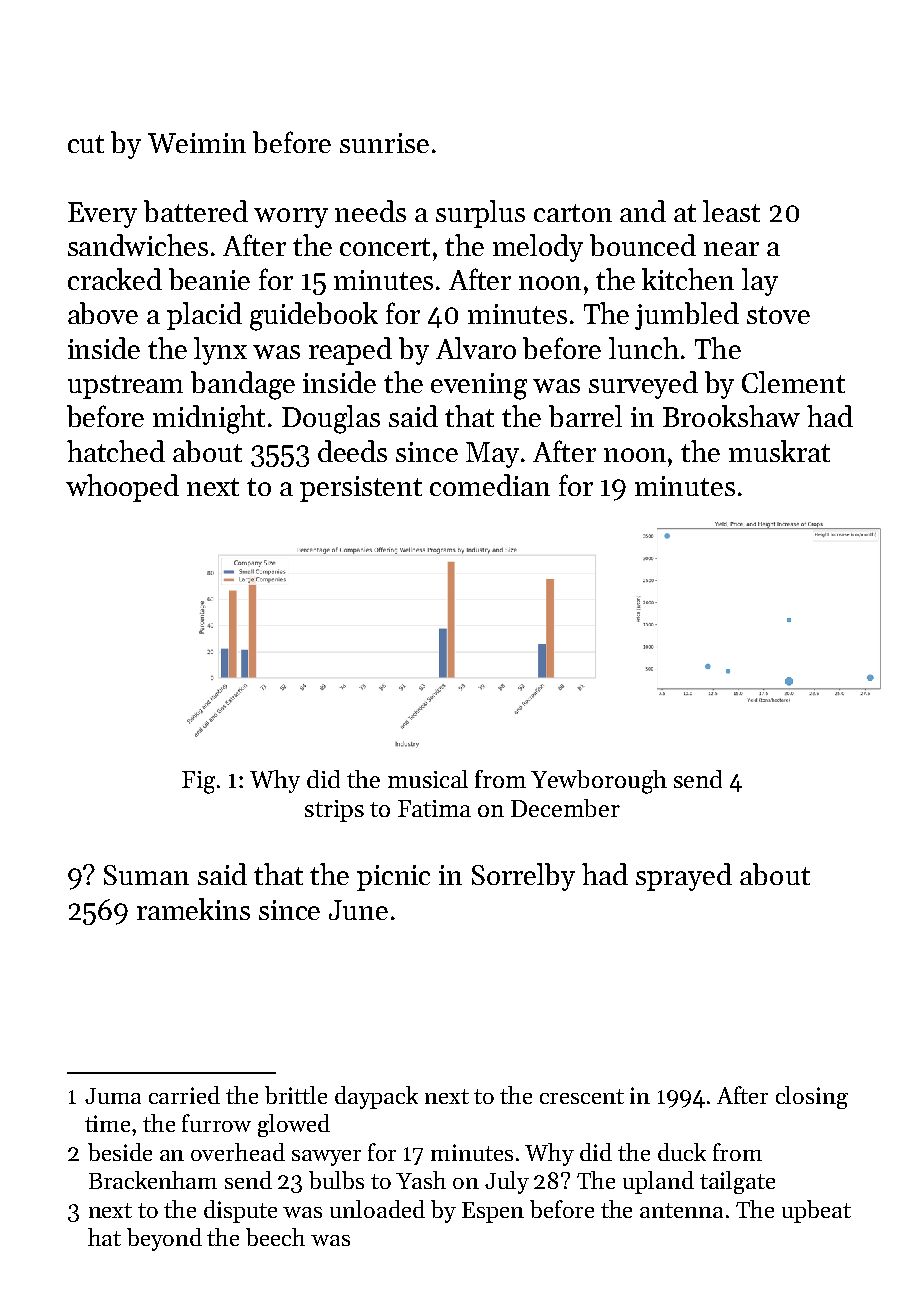  I want to click on whooped, so click(122, 488).
